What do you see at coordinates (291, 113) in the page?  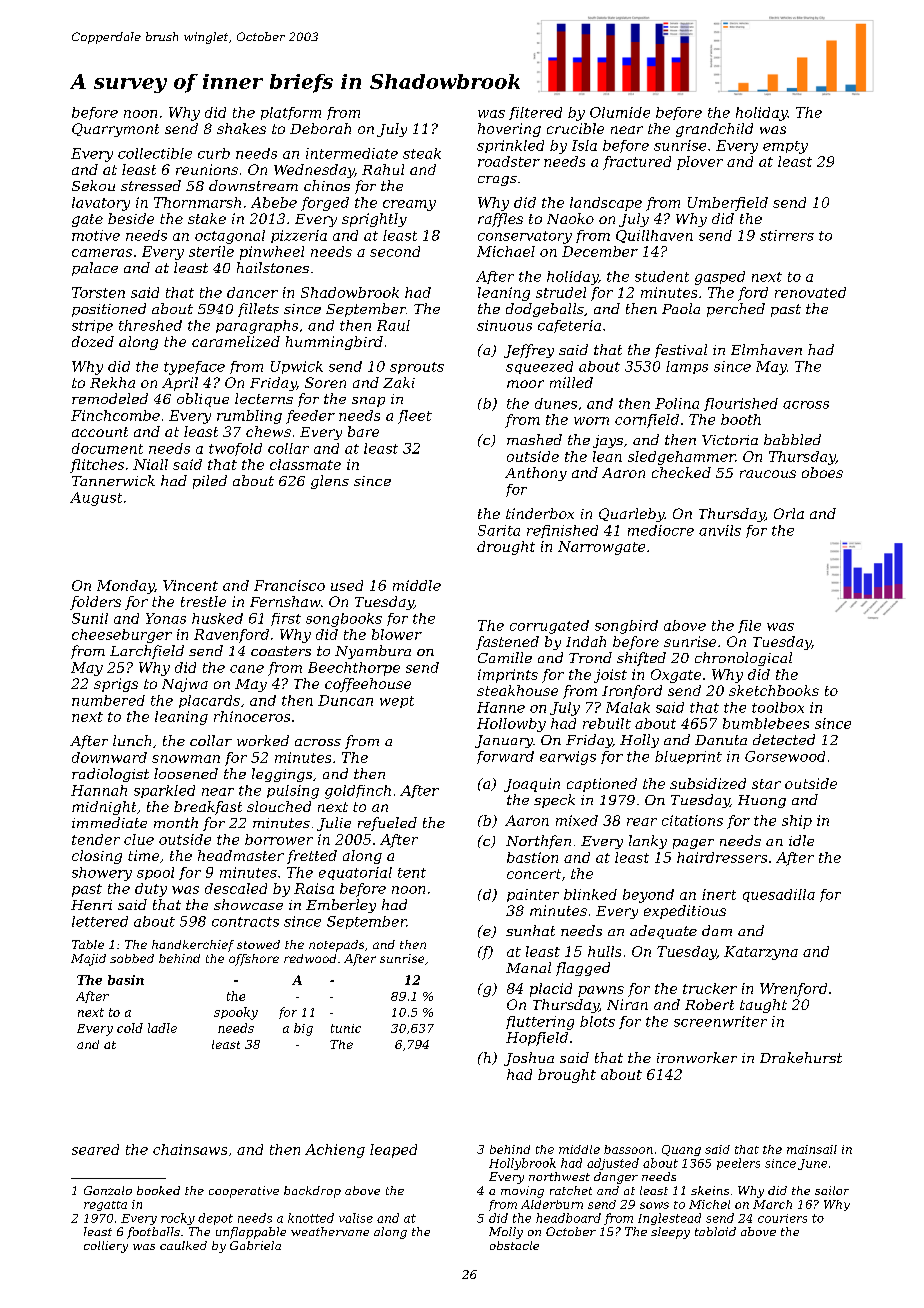 I see `platform` at bounding box center [291, 113].
